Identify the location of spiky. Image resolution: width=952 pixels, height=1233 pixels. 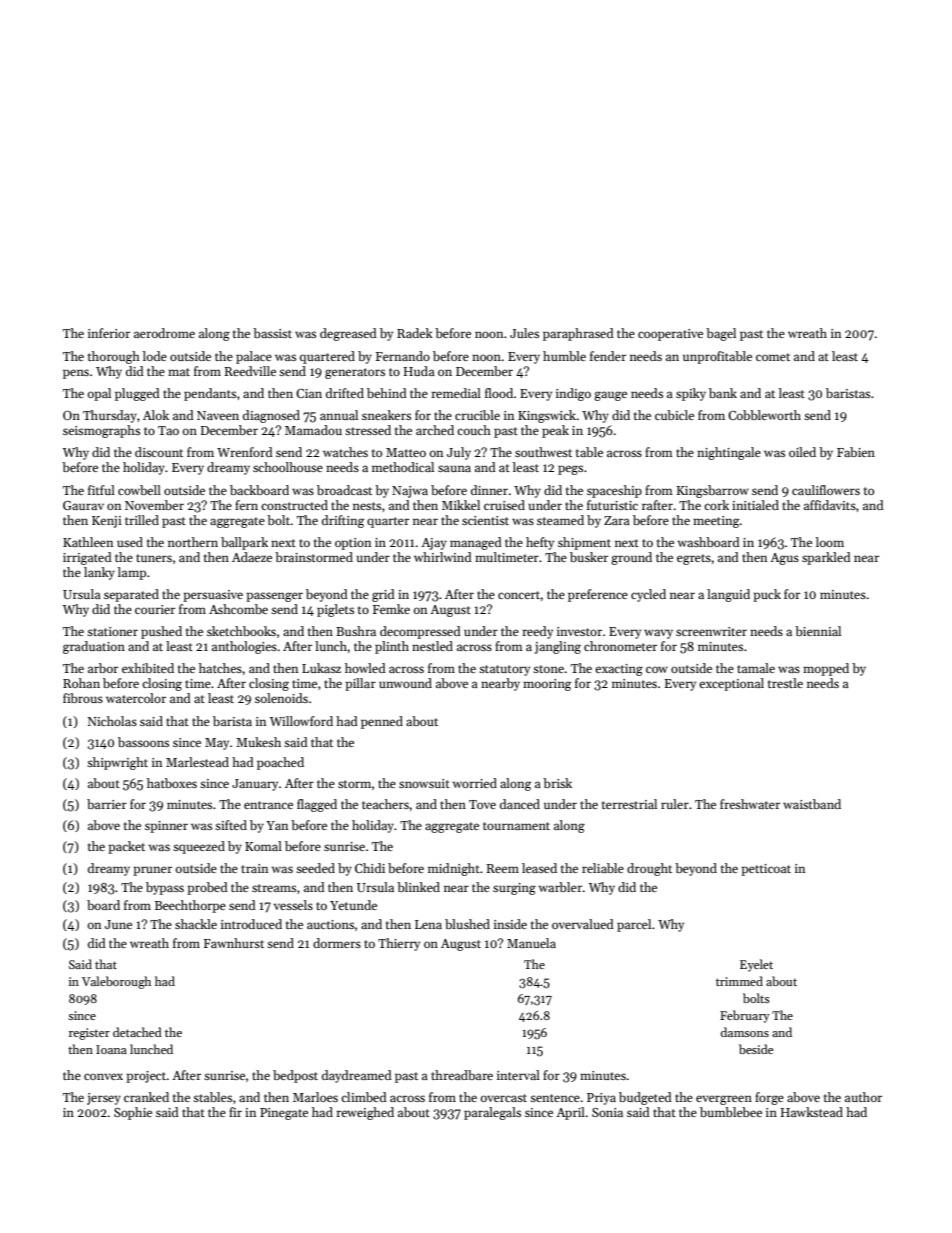
(691, 394).
